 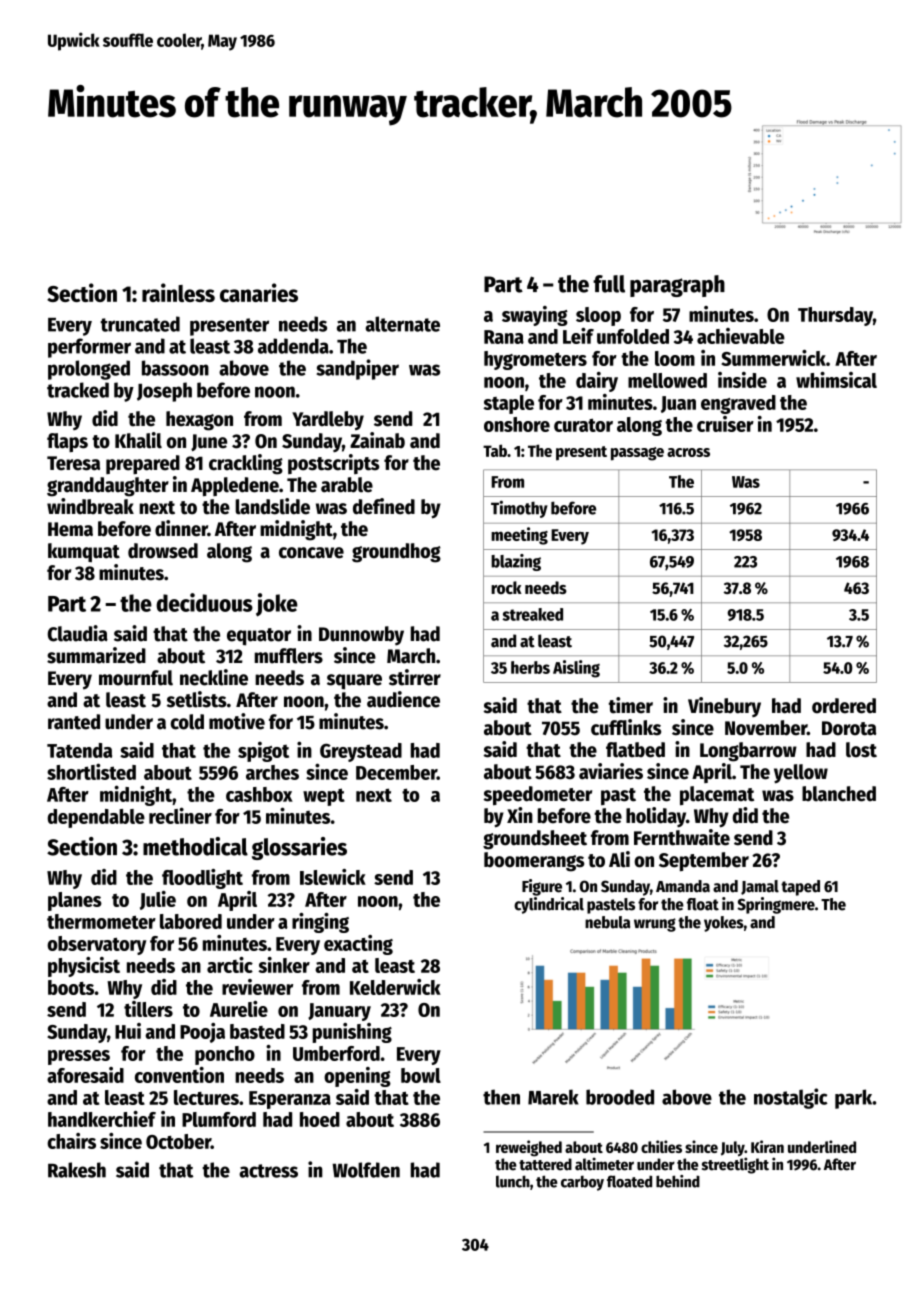 What do you see at coordinates (741, 336) in the screenshot?
I see `achievable` at bounding box center [741, 336].
